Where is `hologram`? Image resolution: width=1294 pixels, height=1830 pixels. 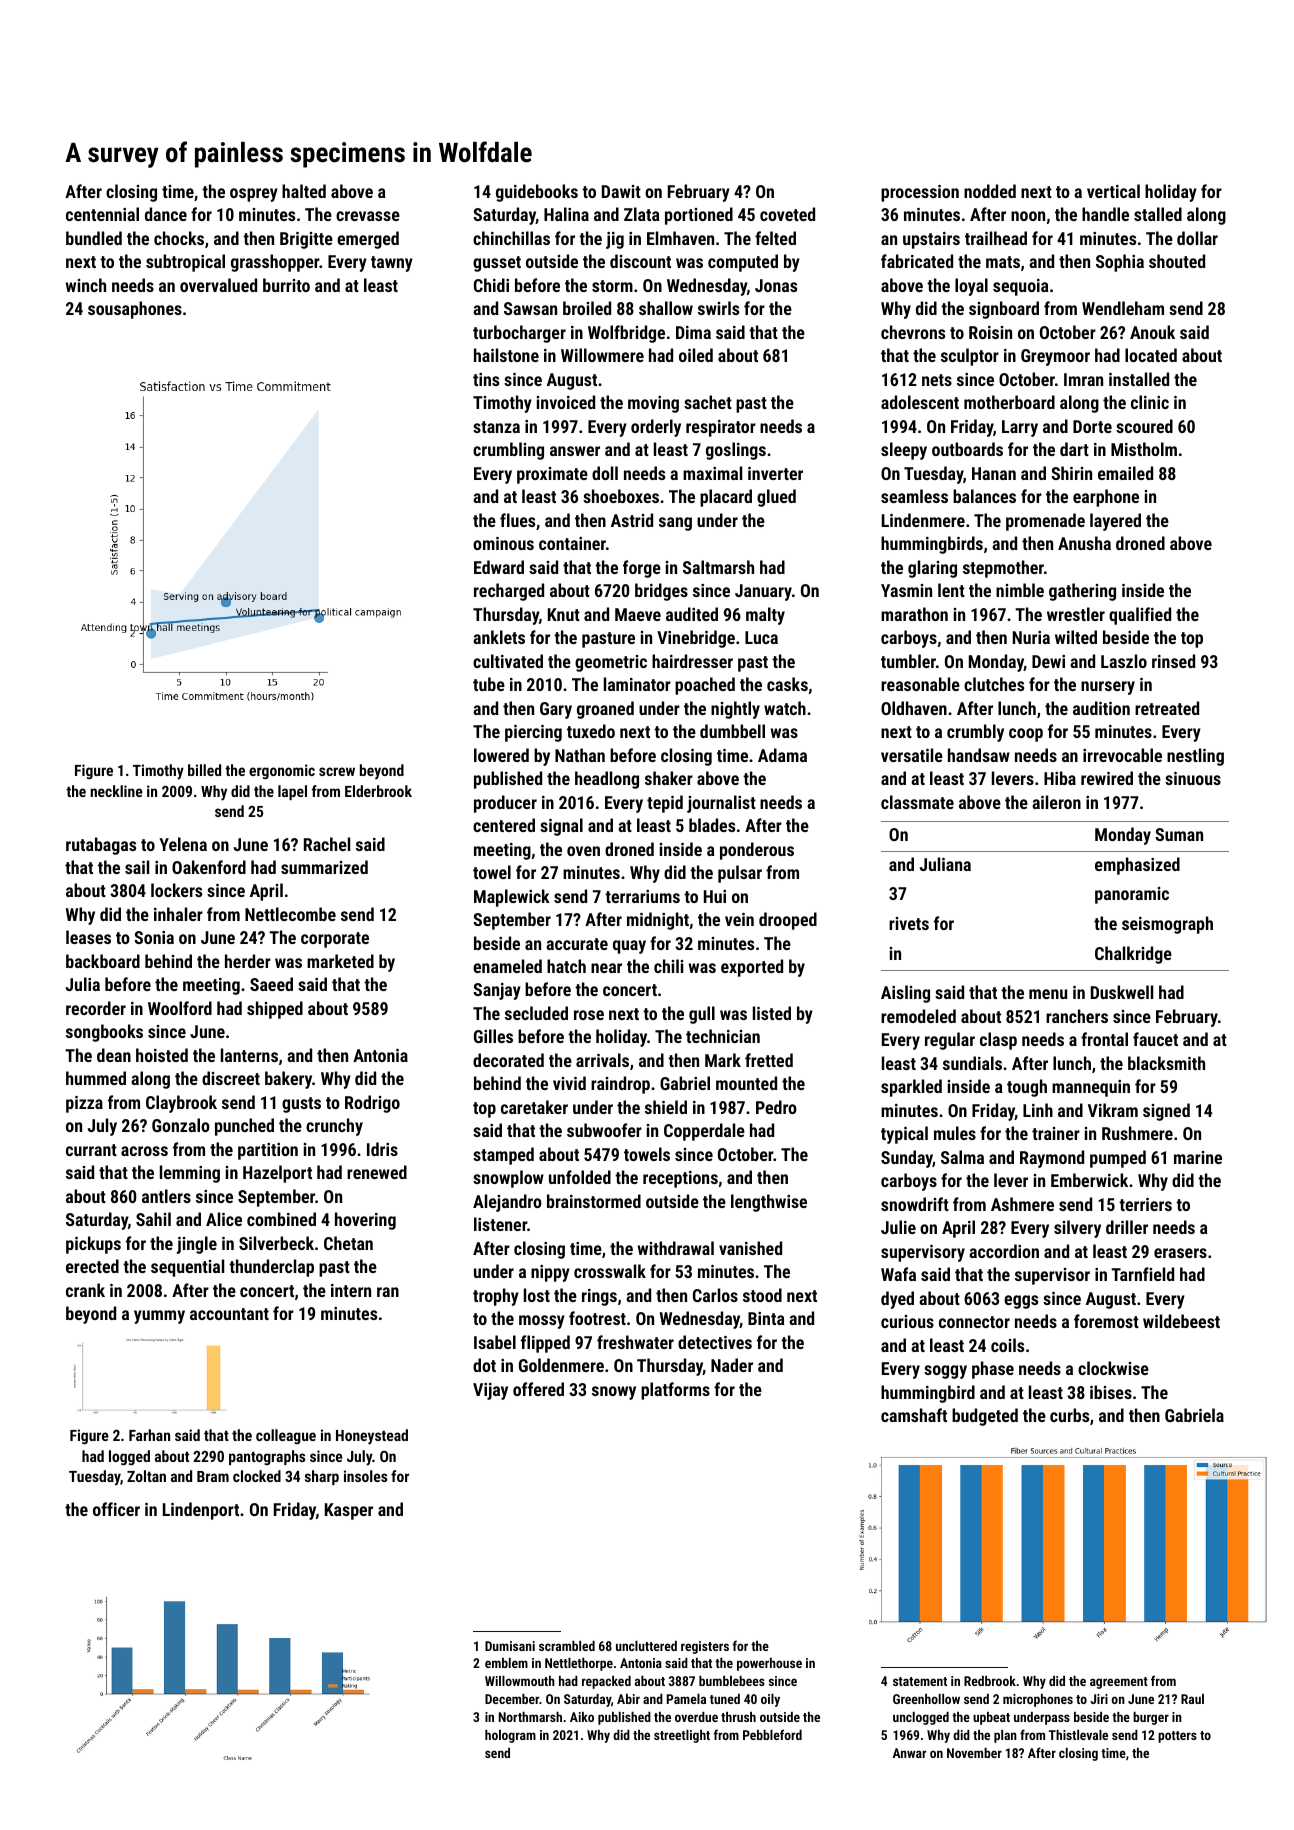
hologram is located at coordinates (510, 1736).
